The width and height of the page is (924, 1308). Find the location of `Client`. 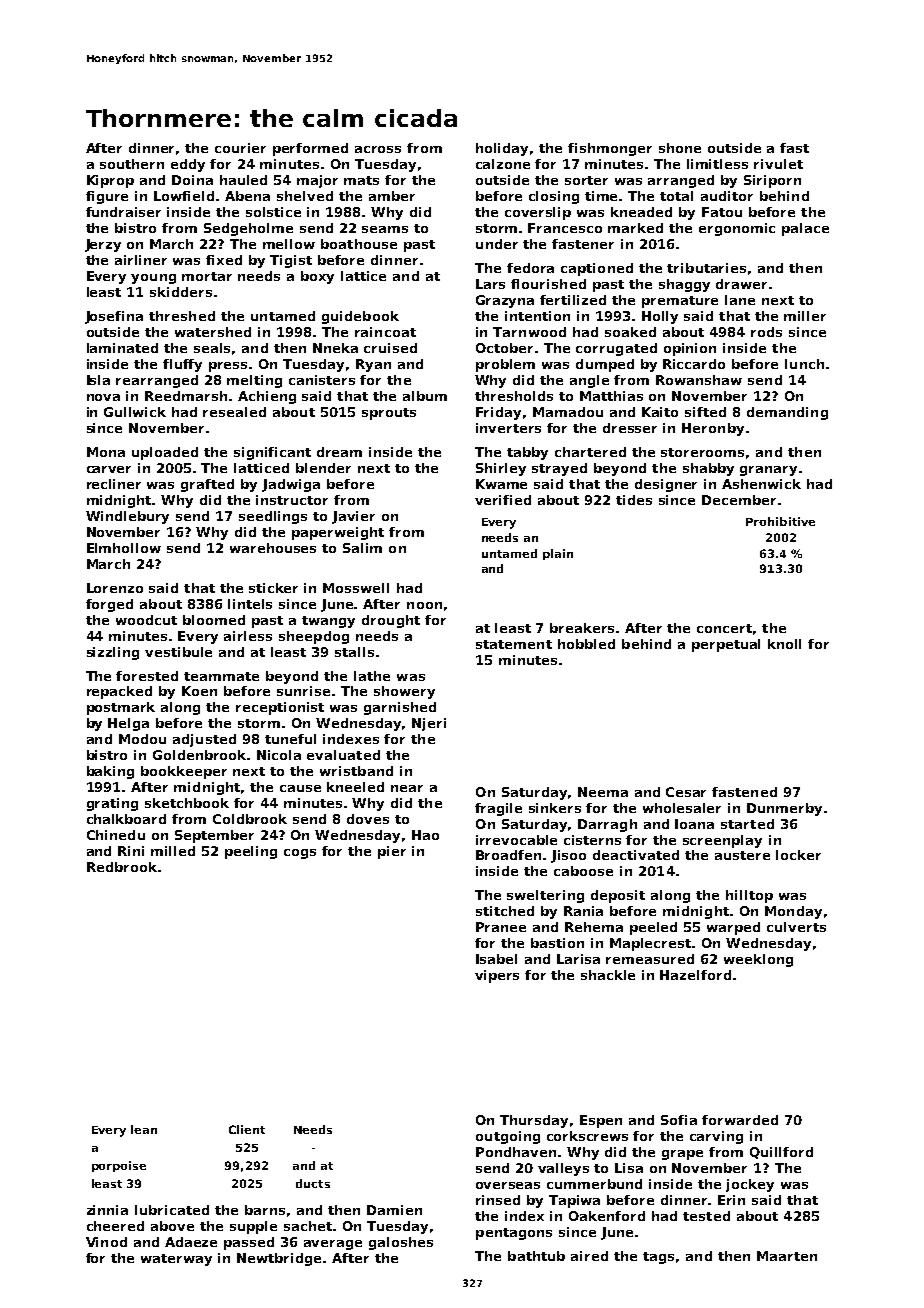

Client is located at coordinates (247, 1129).
